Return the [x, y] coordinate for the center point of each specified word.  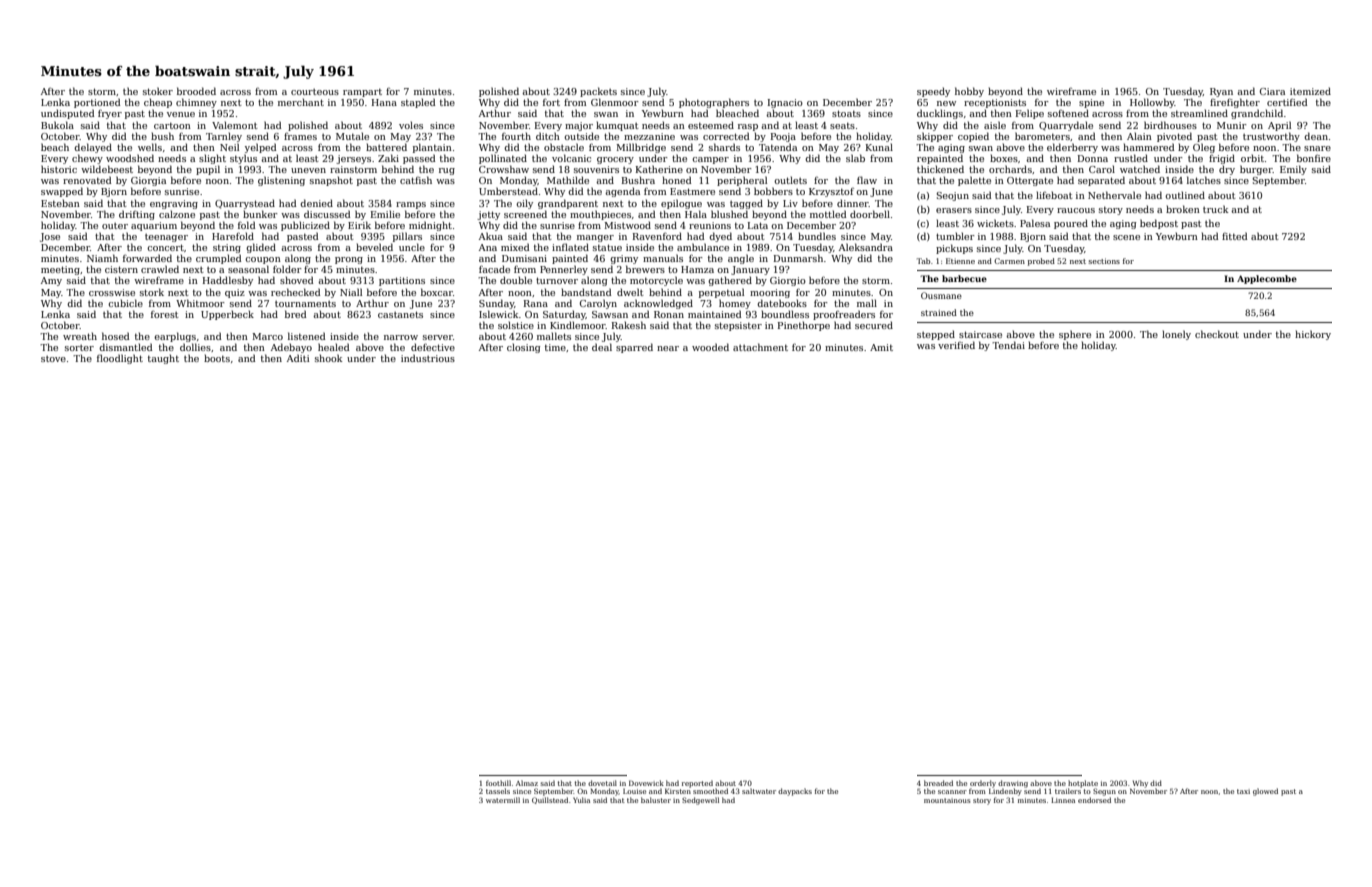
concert [165, 247]
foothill [498, 783]
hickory [1313, 335]
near [668, 348]
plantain [432, 148]
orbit [1253, 158]
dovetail [602, 783]
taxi [1243, 791]
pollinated [503, 159]
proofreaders [844, 315]
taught [163, 359]
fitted [1235, 236]
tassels [498, 791]
